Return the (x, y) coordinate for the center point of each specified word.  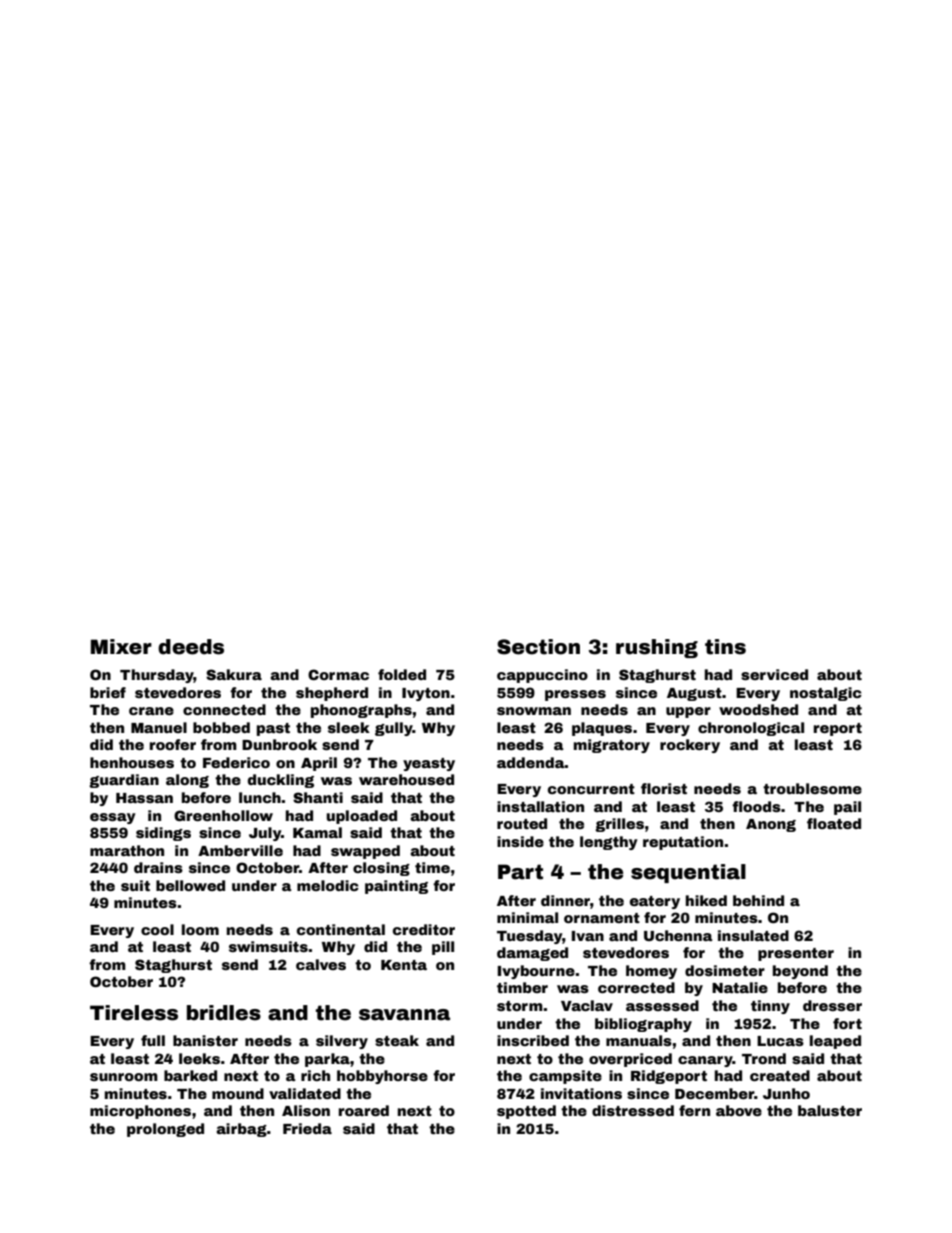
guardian (124, 781)
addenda (531, 762)
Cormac (338, 674)
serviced (774, 674)
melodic (328, 885)
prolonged (165, 1130)
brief (108, 692)
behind (758, 900)
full (153, 1040)
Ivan (588, 936)
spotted (526, 1112)
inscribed (533, 1040)
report (838, 729)
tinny (770, 1007)
